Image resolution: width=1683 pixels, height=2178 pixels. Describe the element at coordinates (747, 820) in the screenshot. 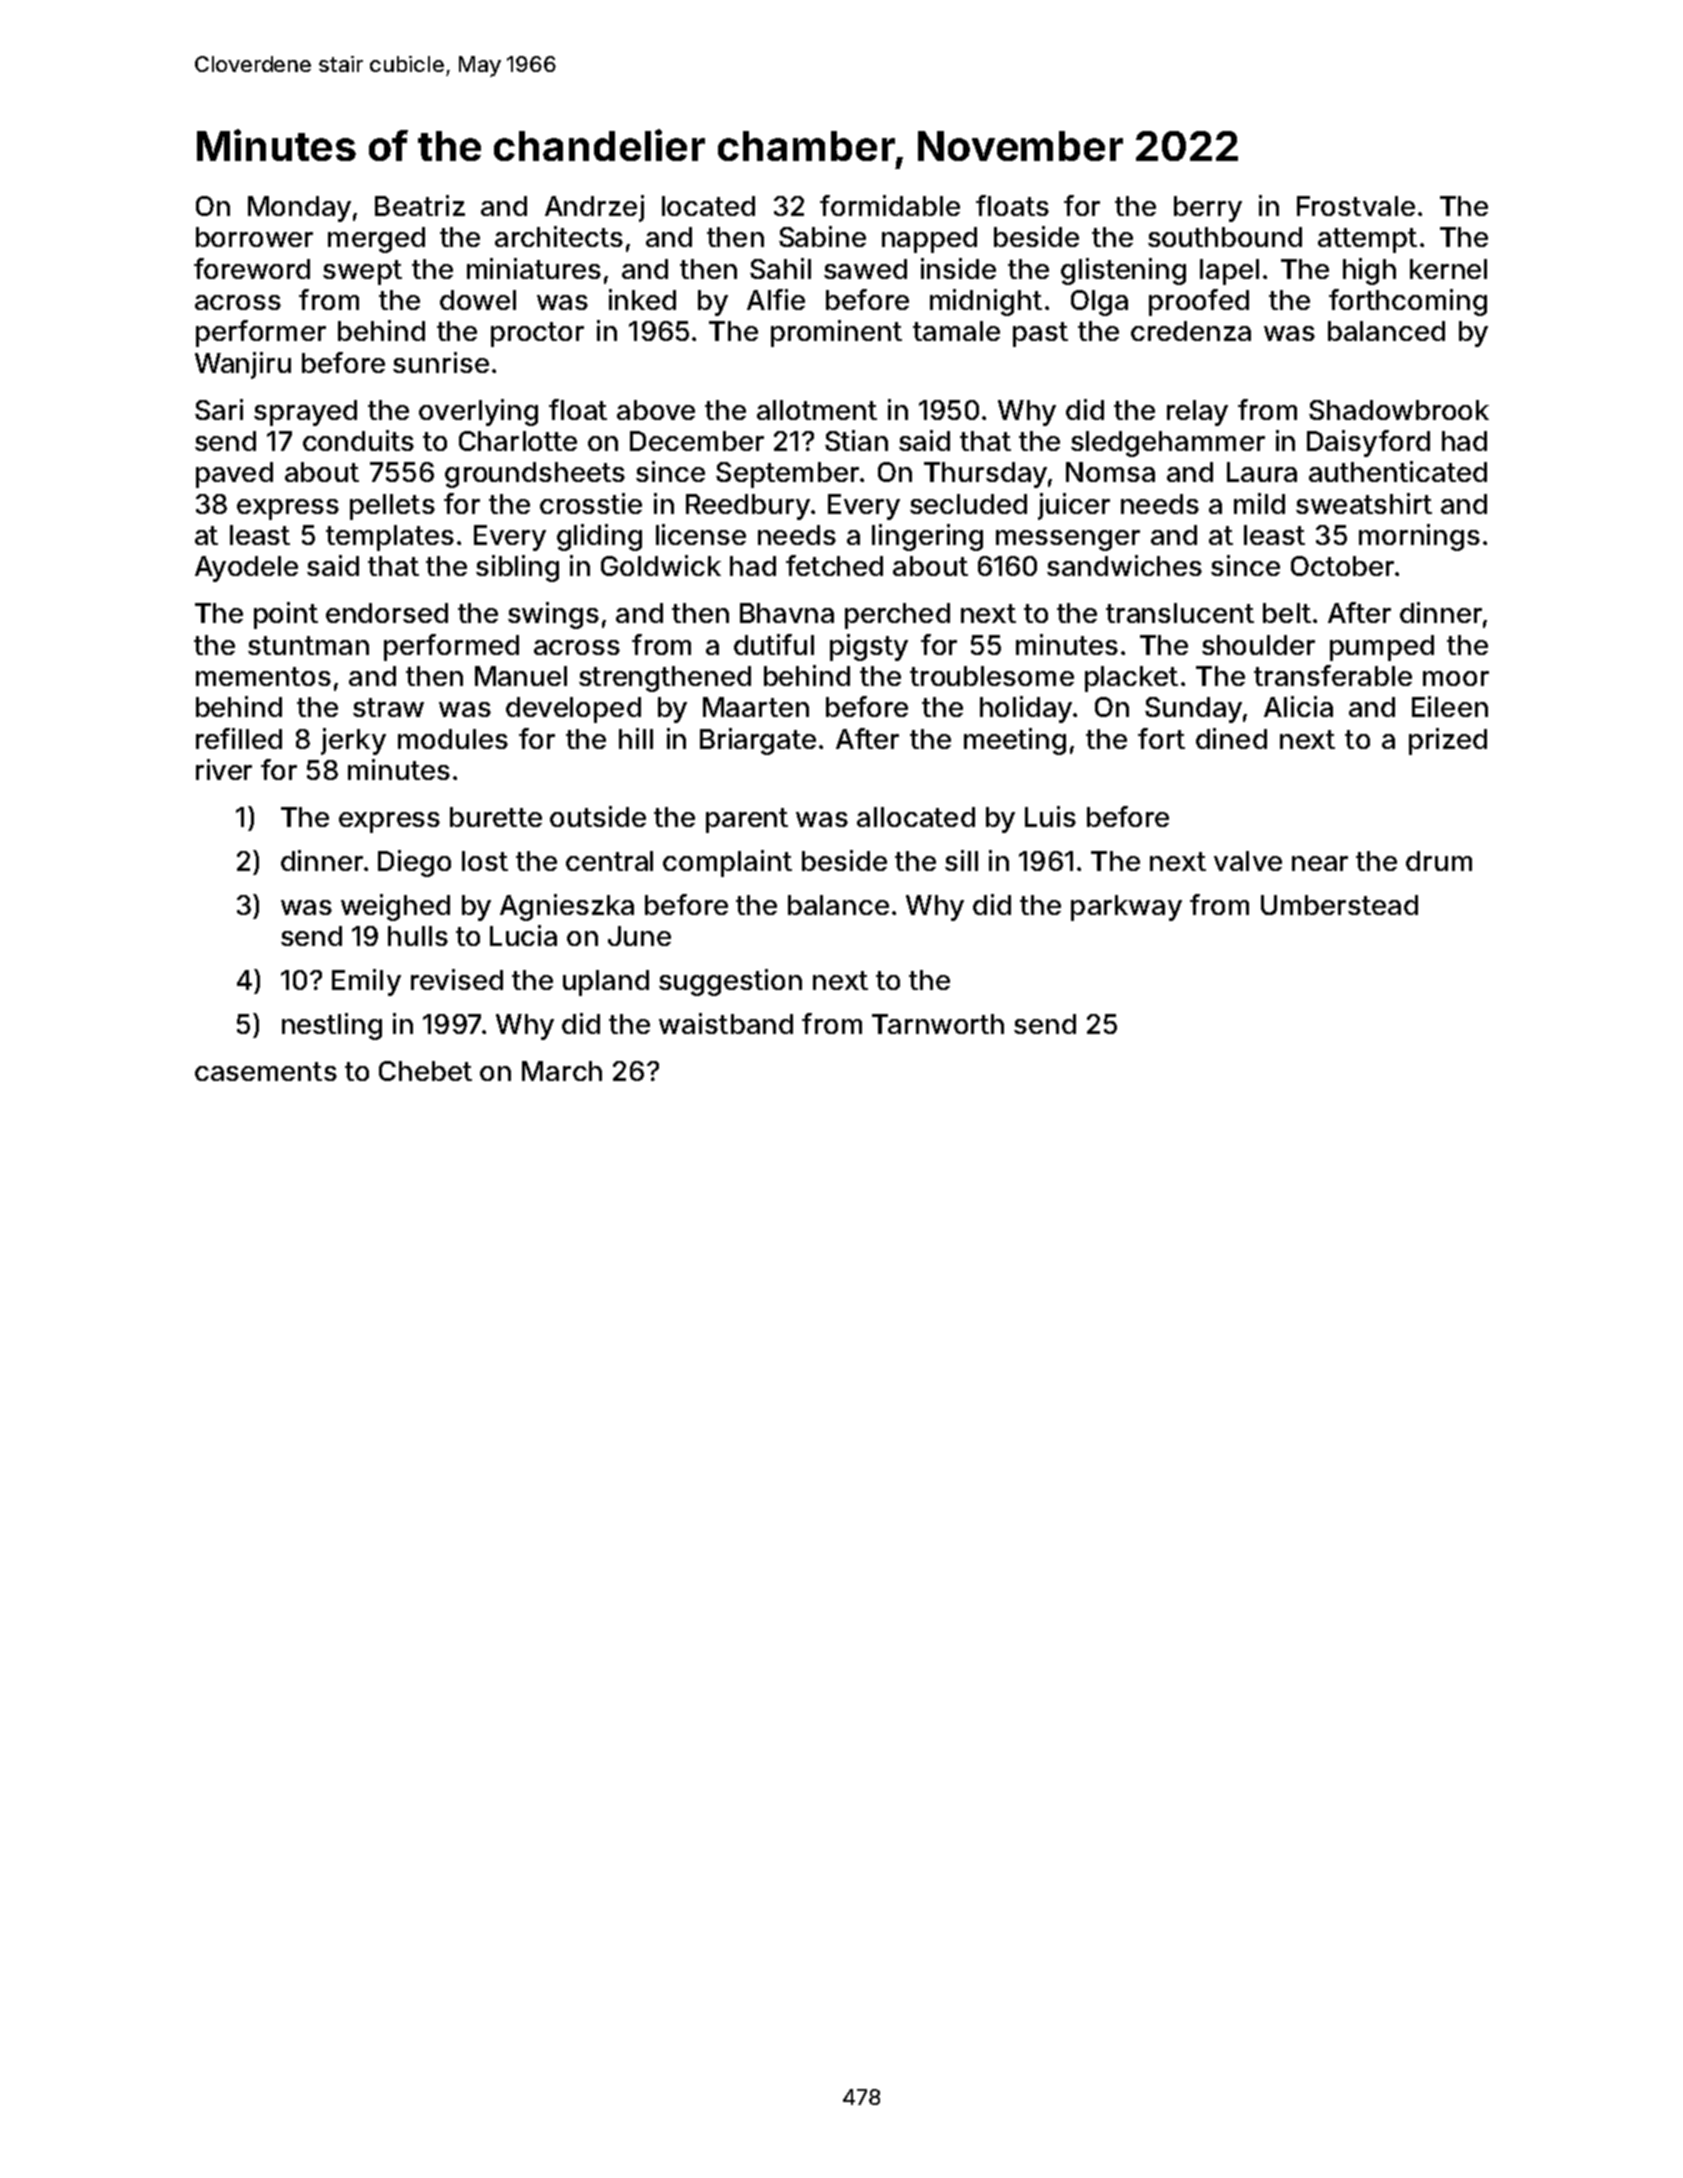

I see `parent` at that location.
